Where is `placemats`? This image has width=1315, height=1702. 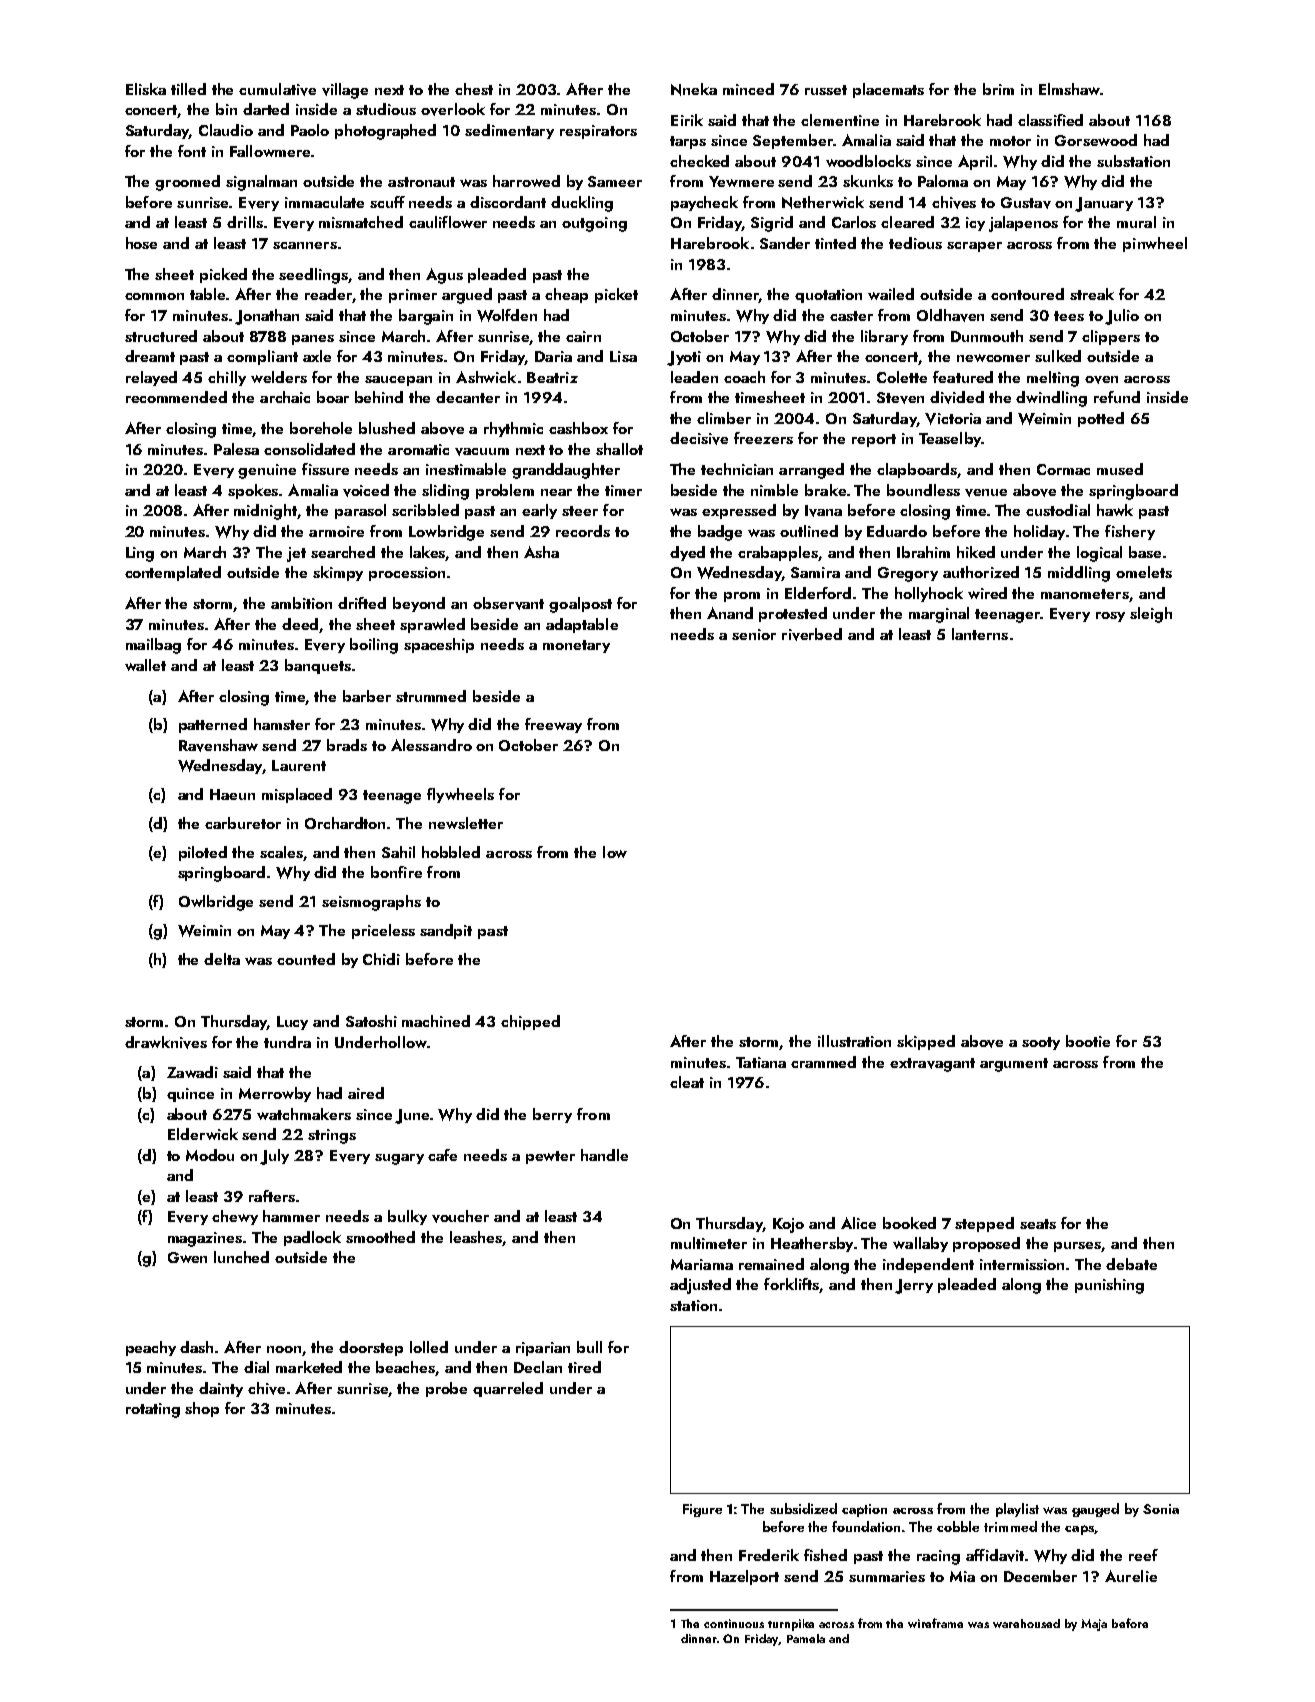
placemats is located at coordinates (888, 90).
